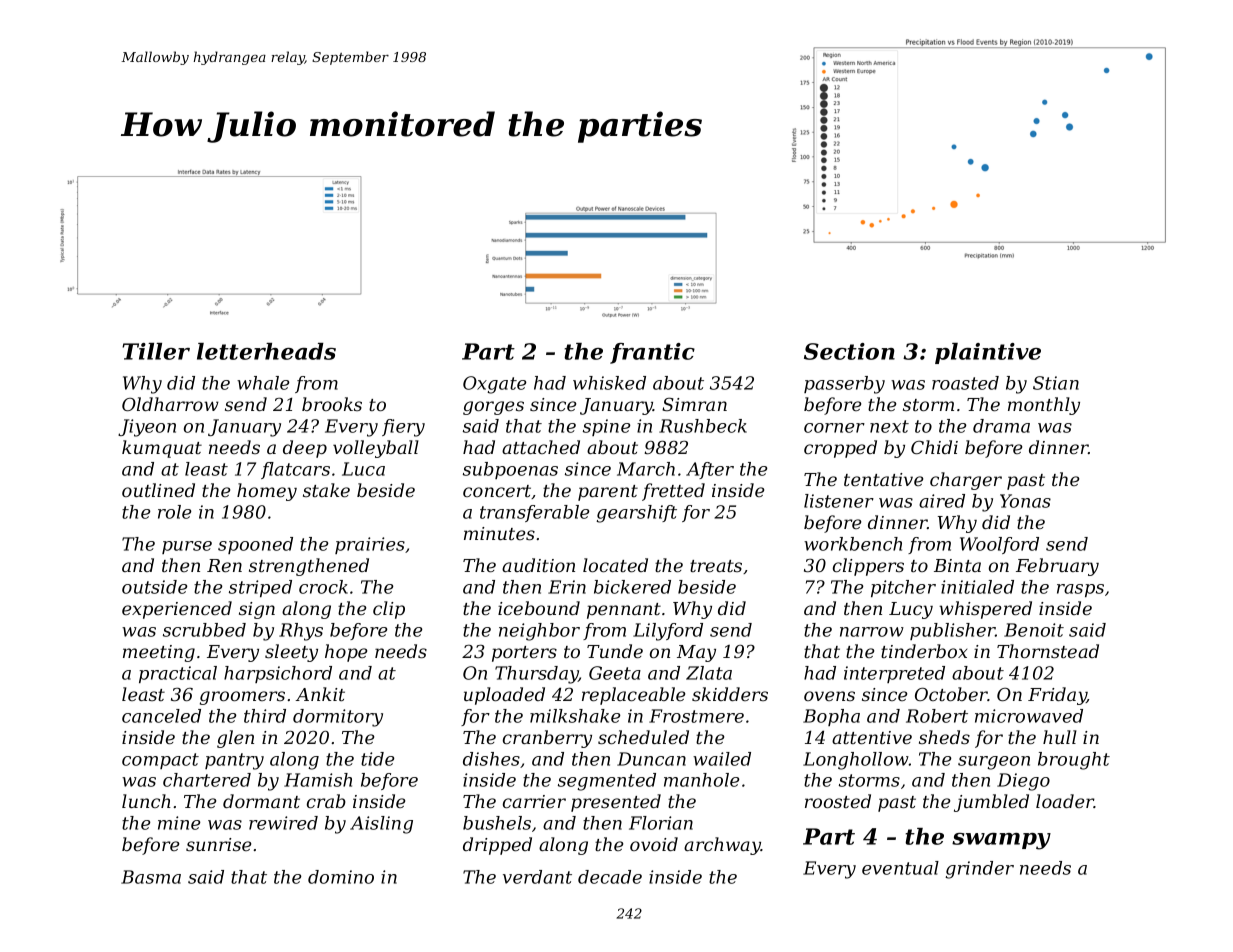 Image resolution: width=1233 pixels, height=952 pixels. Describe the element at coordinates (263, 383) in the screenshot. I see `whale` at that location.
